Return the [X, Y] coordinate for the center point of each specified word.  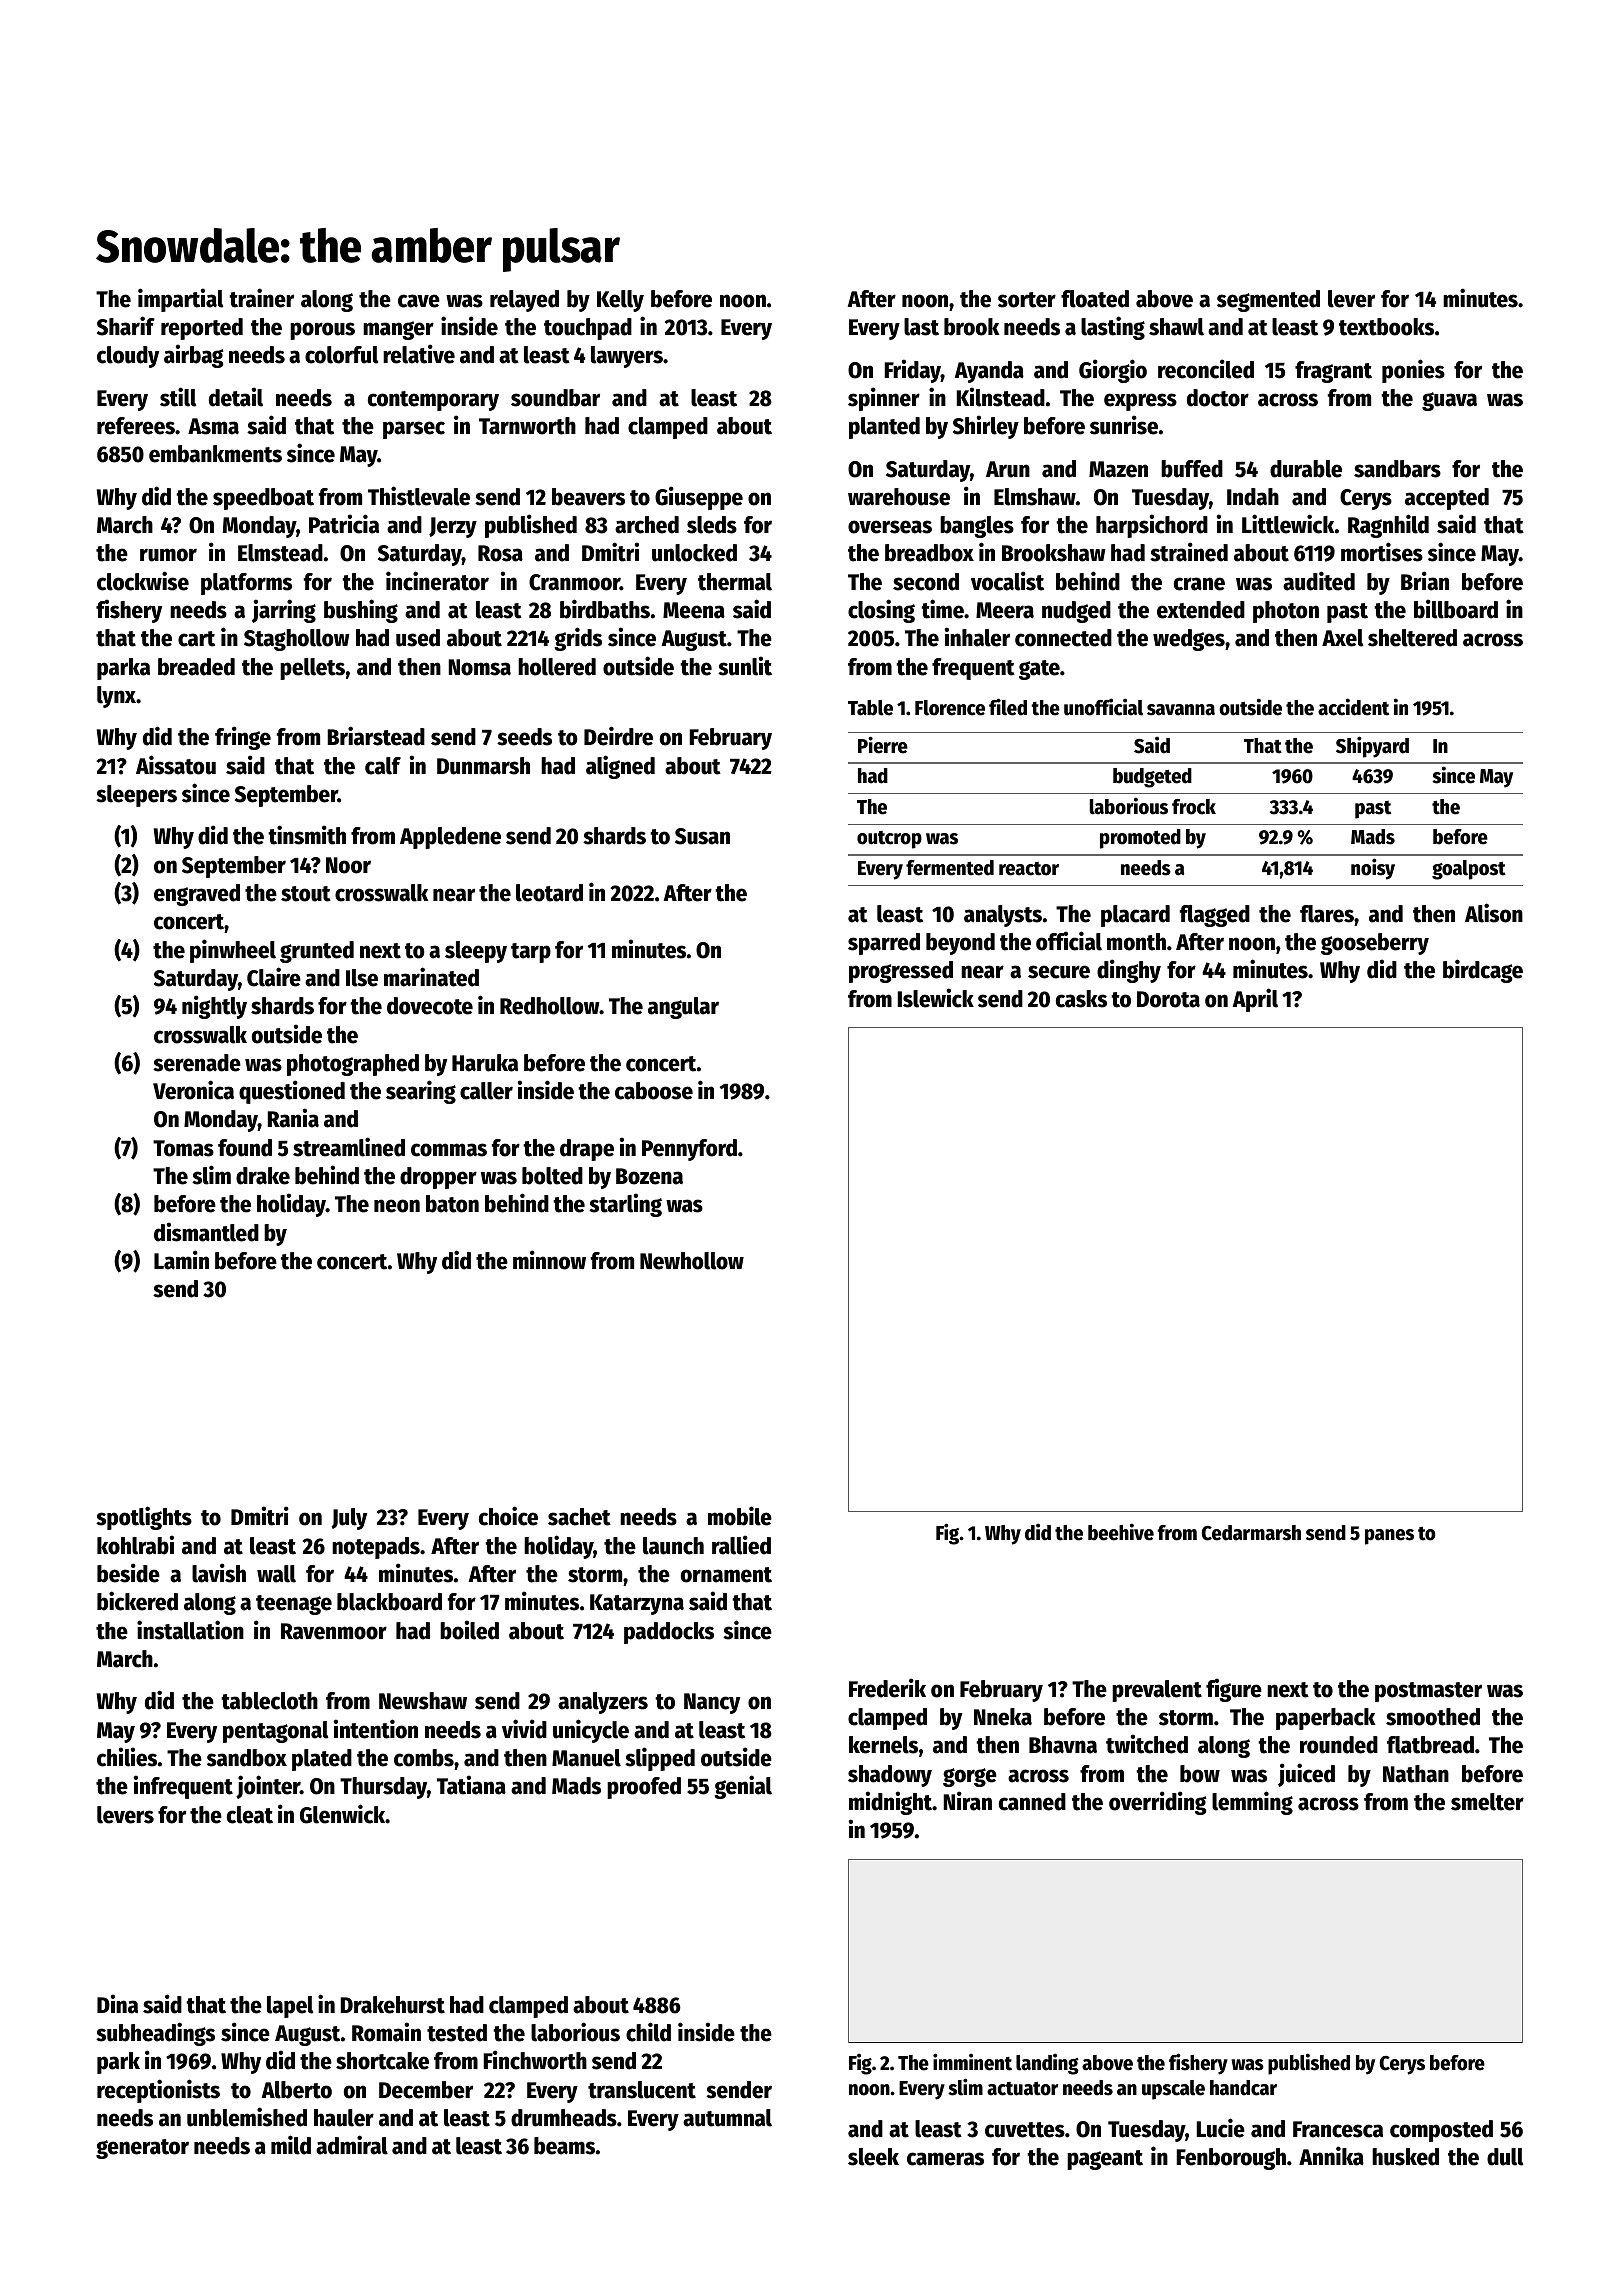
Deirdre [618, 736]
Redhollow [550, 1006]
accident [1353, 707]
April [1255, 1000]
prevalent [1157, 1691]
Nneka [1003, 1717]
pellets [312, 669]
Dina [117, 2004]
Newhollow [692, 1261]
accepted [1447, 499]
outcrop [889, 840]
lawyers [627, 357]
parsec [414, 430]
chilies [127, 1757]
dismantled [206, 1232]
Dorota [1168, 999]
